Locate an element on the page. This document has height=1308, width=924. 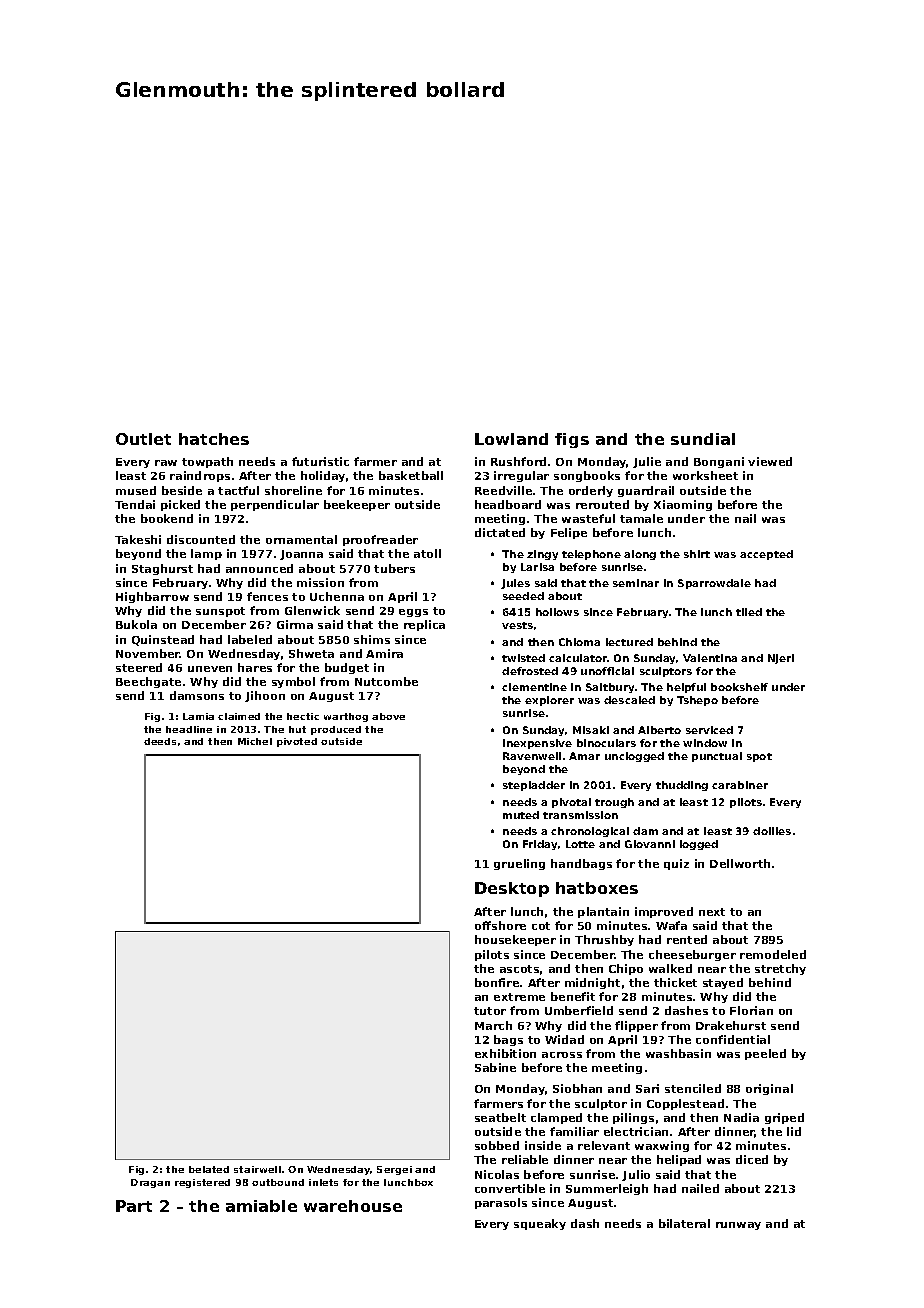
defrosted is located at coordinates (530, 671).
